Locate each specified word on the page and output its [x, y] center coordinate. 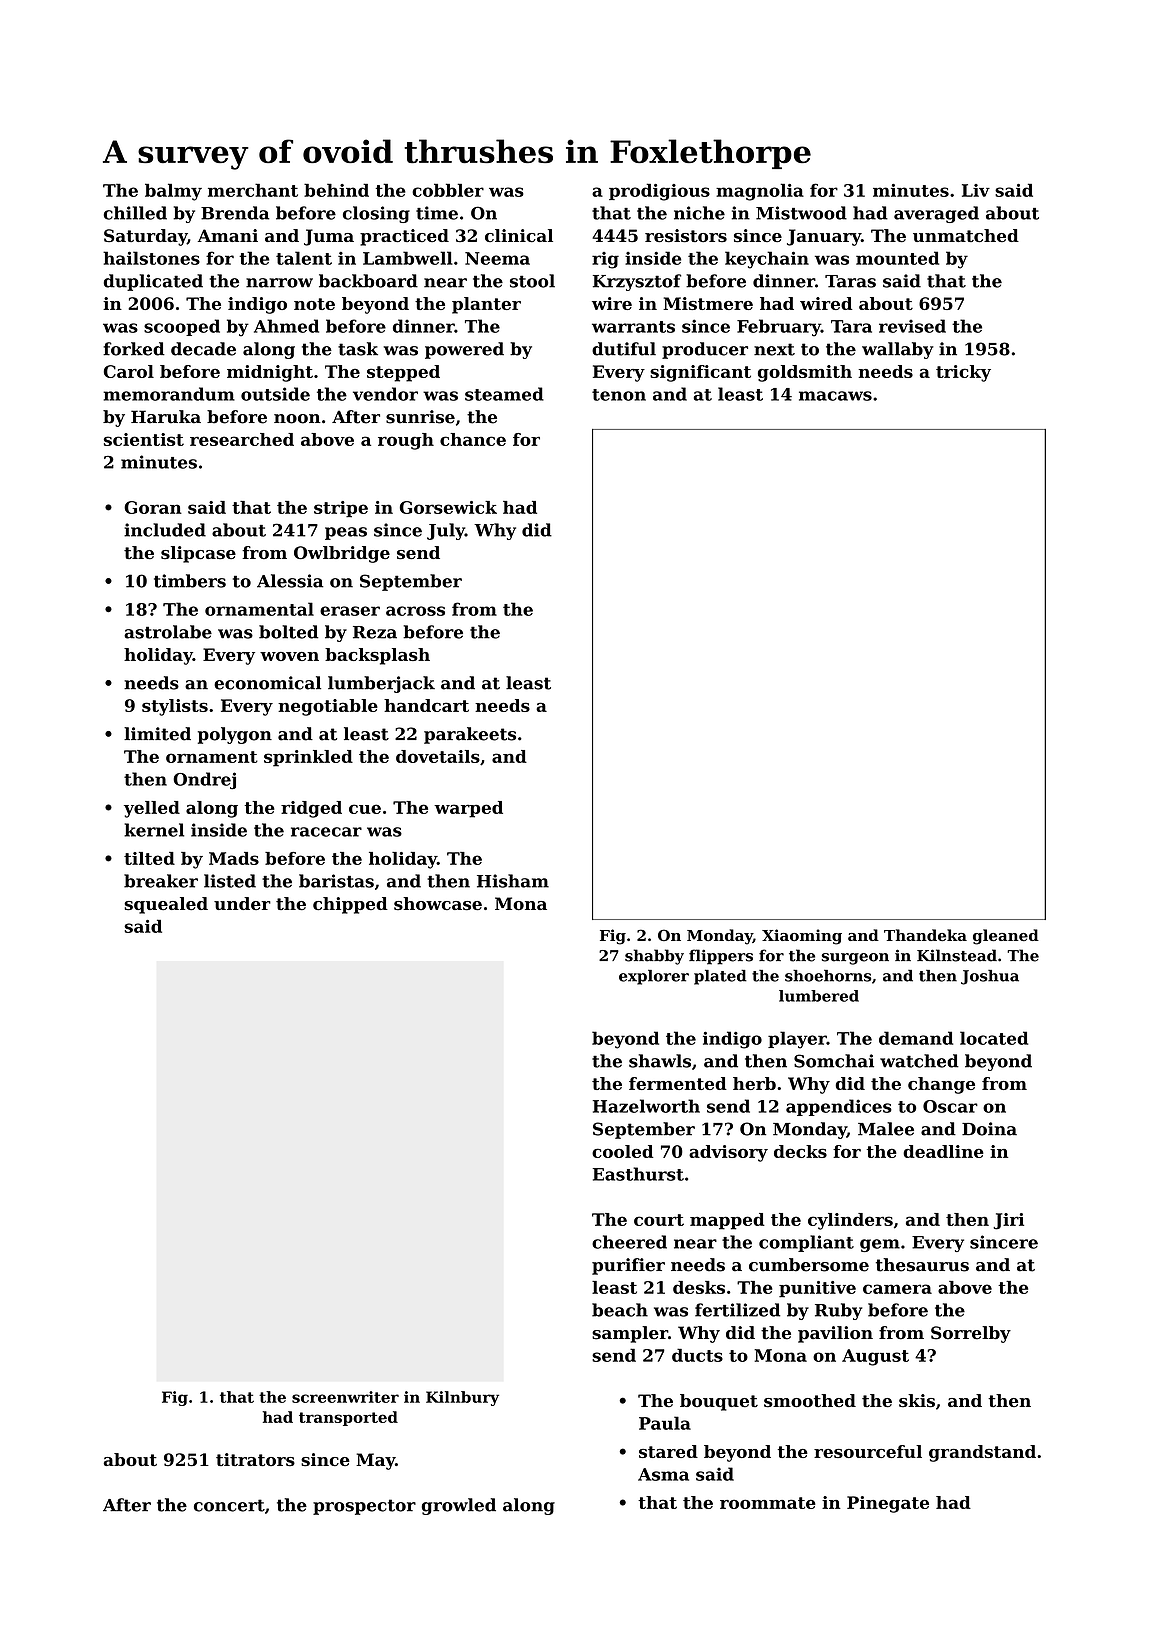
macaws [835, 396]
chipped [350, 905]
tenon [619, 395]
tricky [963, 373]
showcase [438, 903]
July [446, 531]
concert [229, 1505]
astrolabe [168, 632]
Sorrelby [971, 1334]
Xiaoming [802, 937]
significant [700, 373]
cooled [622, 1151]
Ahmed [286, 326]
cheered [629, 1242]
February [779, 328]
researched [242, 439]
